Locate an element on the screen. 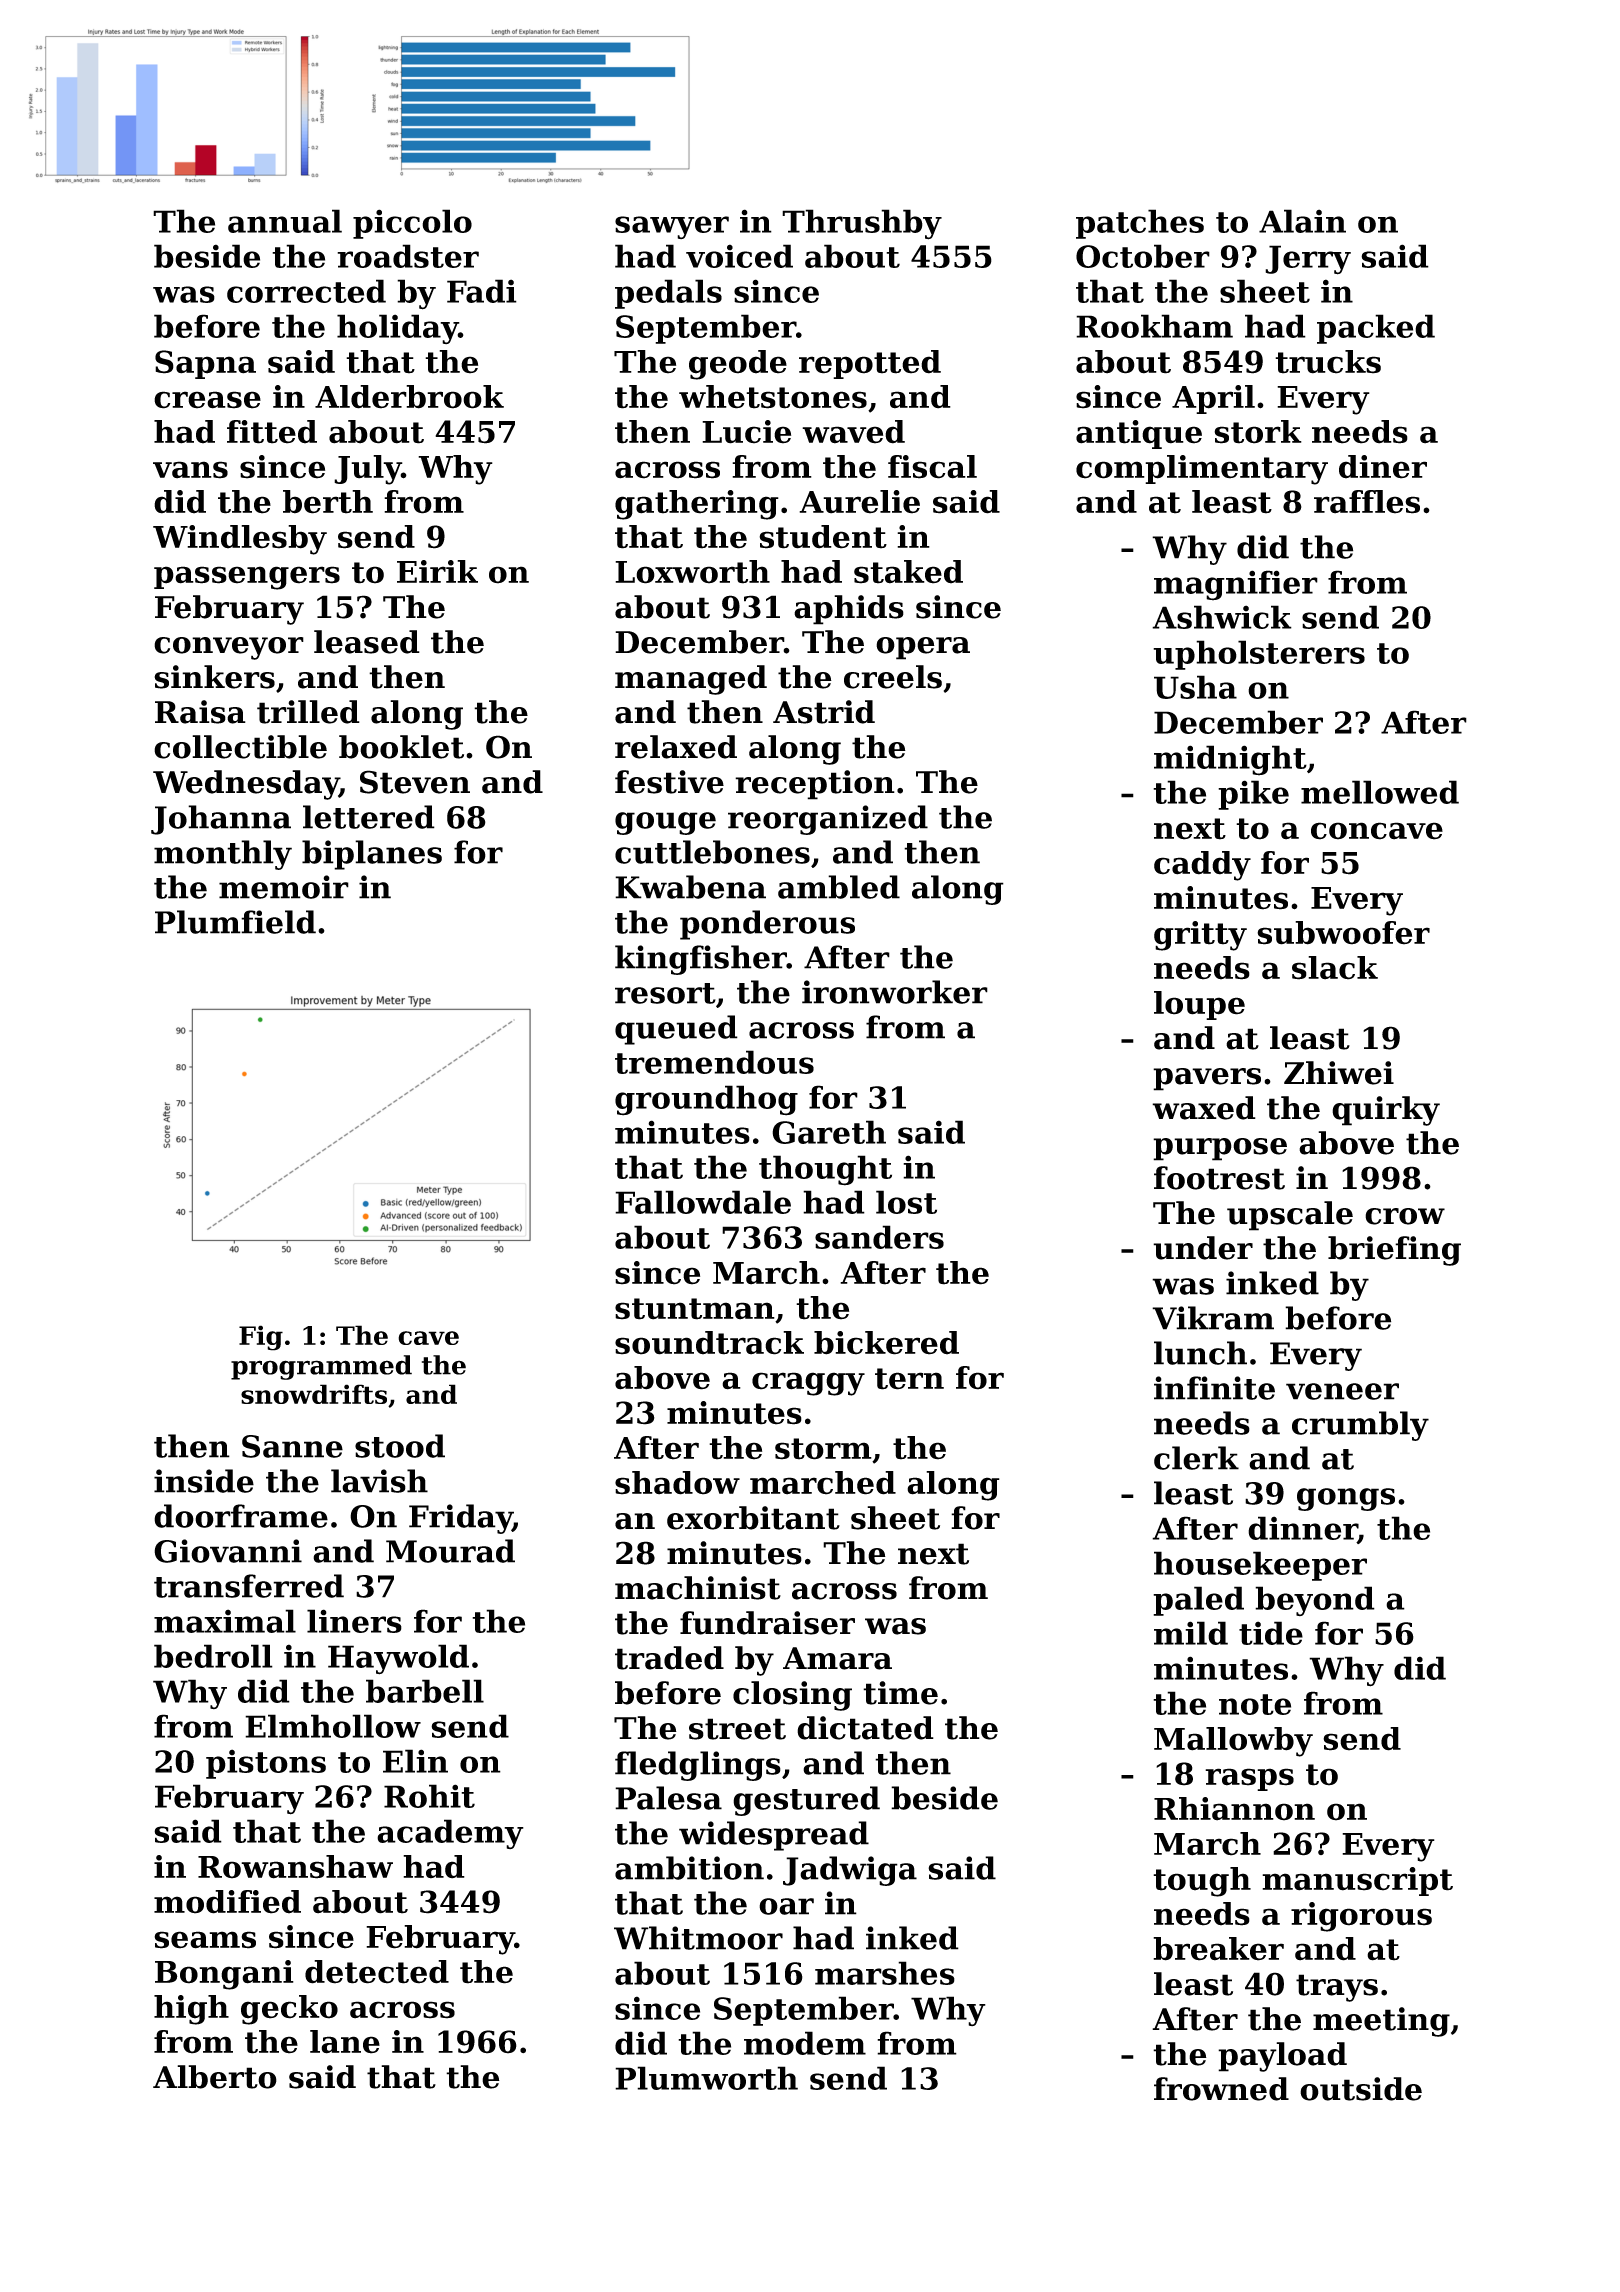 Image resolution: width=1620 pixels, height=2292 pixels. queued is located at coordinates (676, 1030).
